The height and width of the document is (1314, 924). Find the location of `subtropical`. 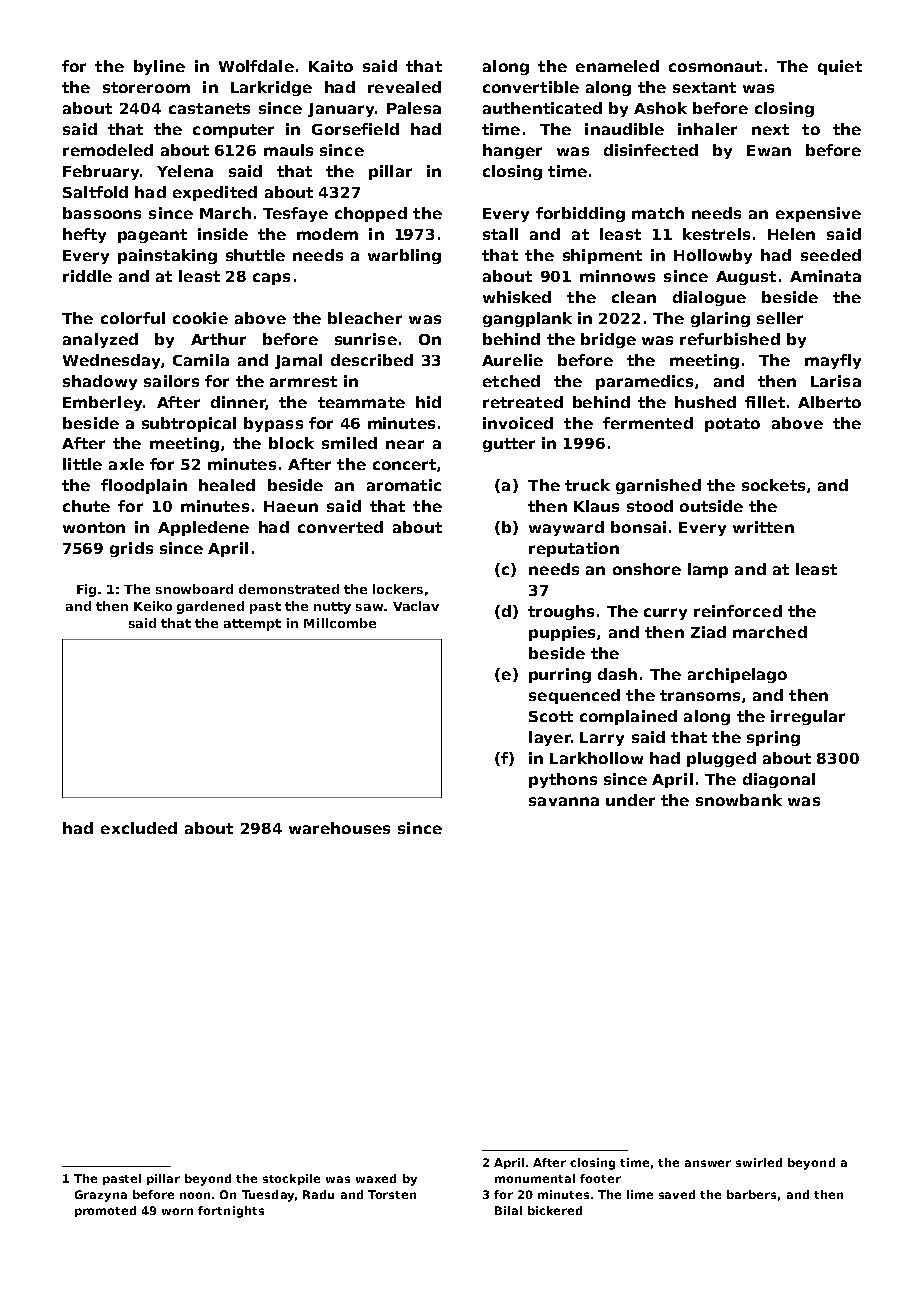

subtropical is located at coordinates (189, 424).
